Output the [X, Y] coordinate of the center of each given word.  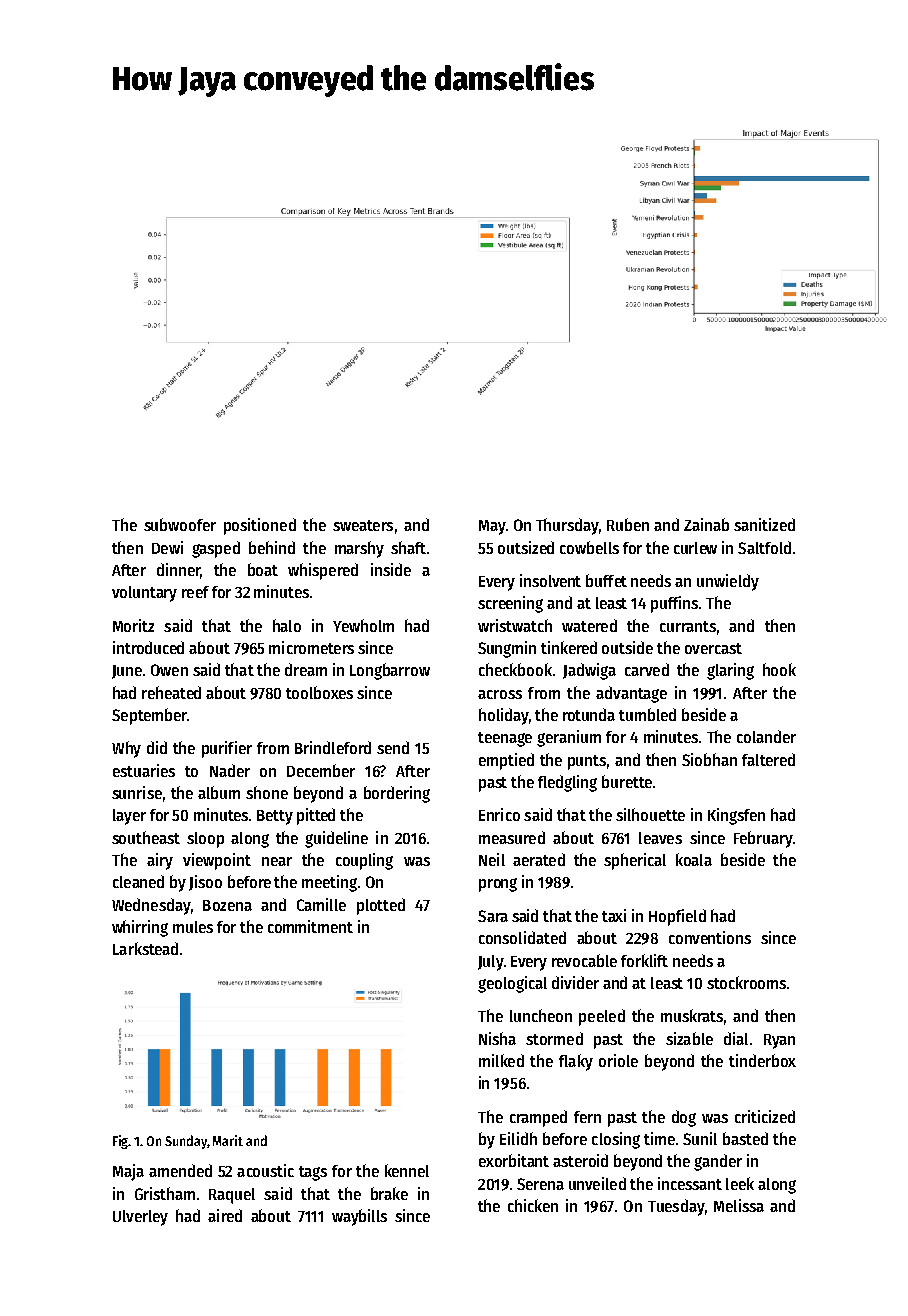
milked [501, 1060]
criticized [765, 1116]
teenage [505, 739]
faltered [768, 759]
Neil [492, 859]
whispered [323, 571]
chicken [533, 1205]
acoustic [265, 1170]
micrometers [311, 647]
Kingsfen [736, 816]
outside [627, 647]
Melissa [739, 1205]
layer [129, 817]
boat [263, 569]
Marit [228, 1140]
